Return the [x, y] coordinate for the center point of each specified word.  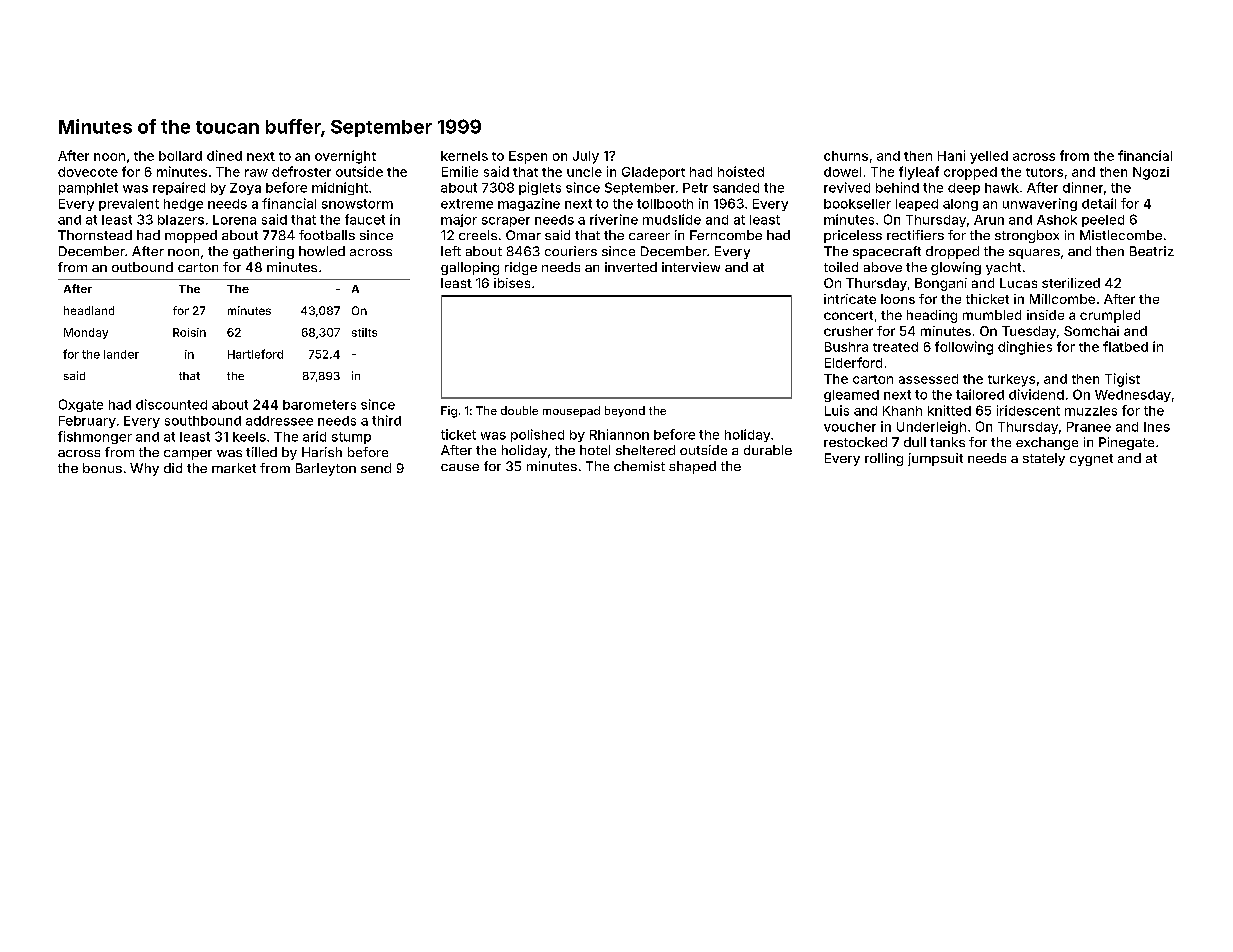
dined [224, 155]
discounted [171, 404]
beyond [625, 411]
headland [89, 310]
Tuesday [1029, 332]
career [649, 236]
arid [314, 436]
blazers [181, 220]
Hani [951, 155]
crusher [848, 331]
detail [1099, 203]
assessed [928, 379]
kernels [464, 156]
